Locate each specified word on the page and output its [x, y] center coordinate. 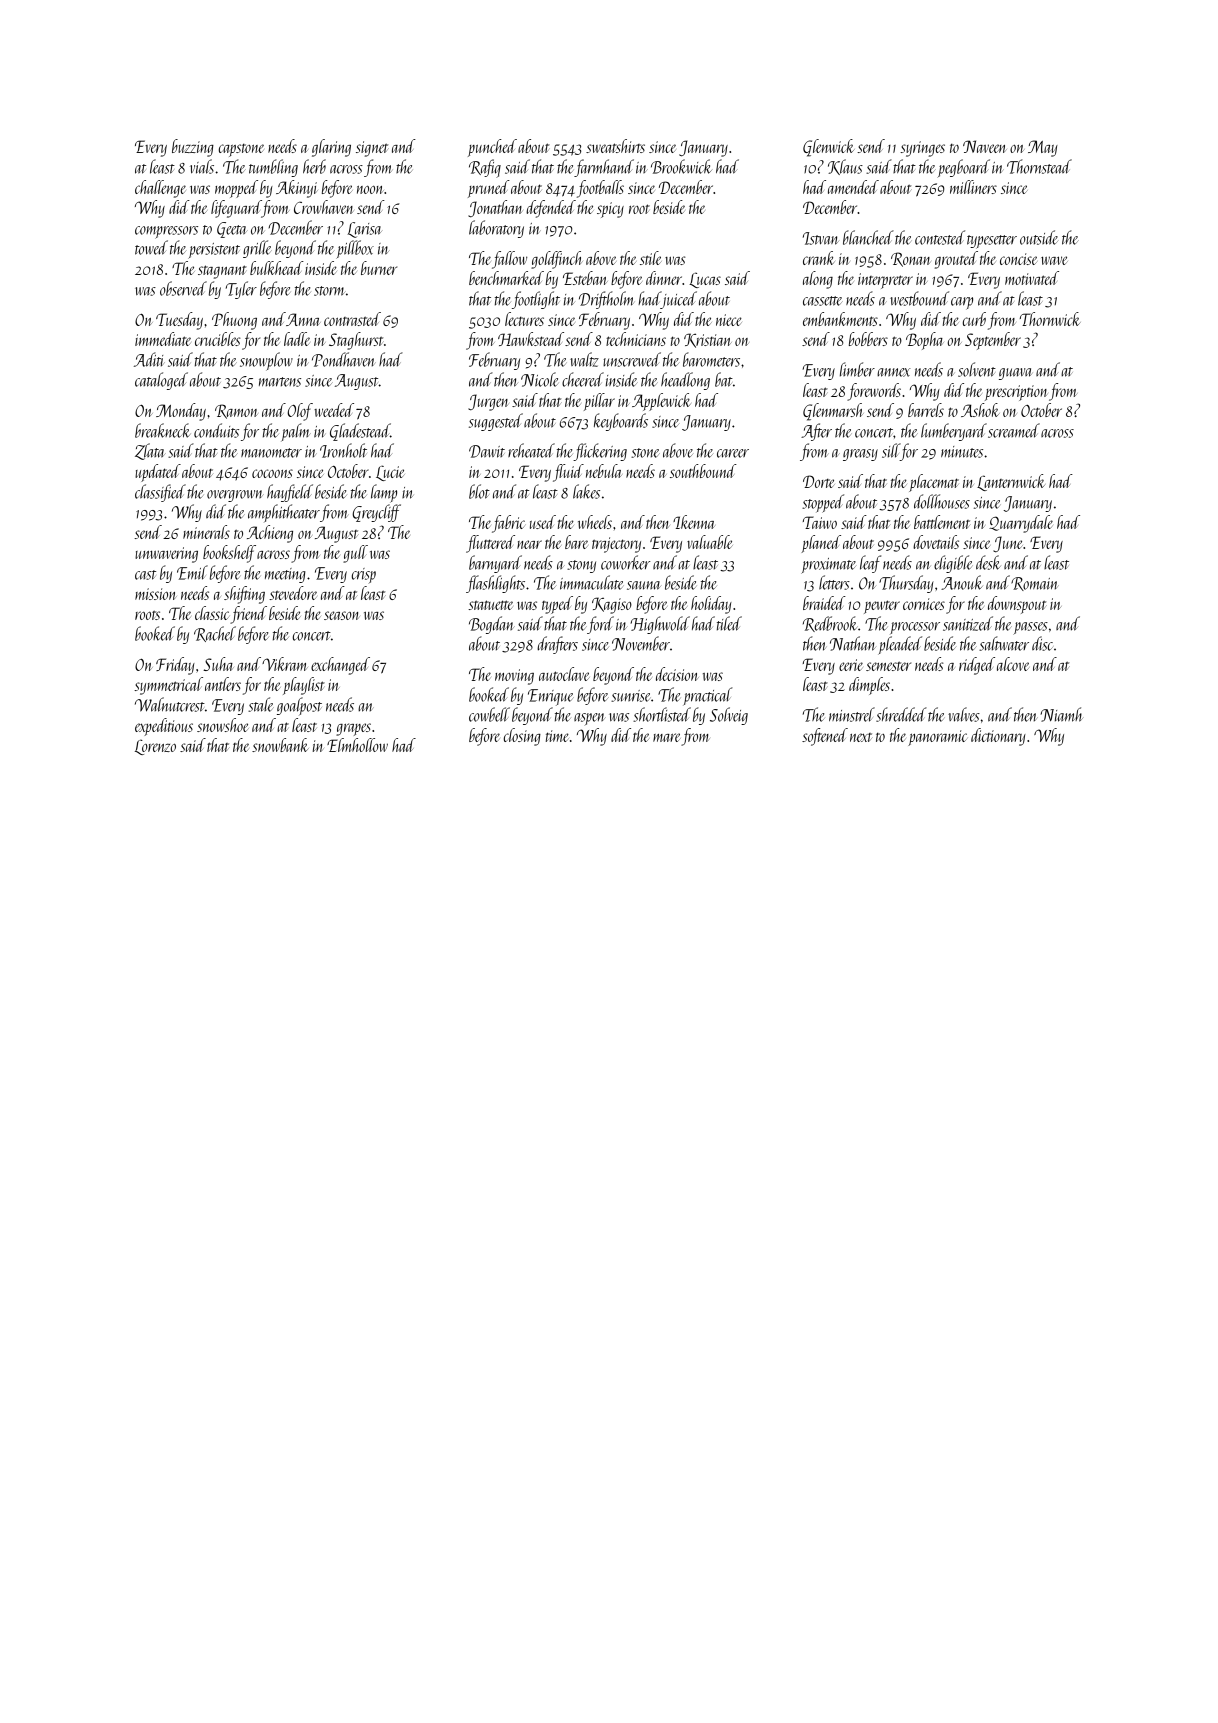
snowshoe [223, 725]
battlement [942, 522]
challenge [160, 189]
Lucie [390, 473]
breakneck [162, 430]
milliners [973, 187]
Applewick [661, 402]
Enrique [551, 697]
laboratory [496, 229]
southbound [703, 471]
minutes [962, 452]
